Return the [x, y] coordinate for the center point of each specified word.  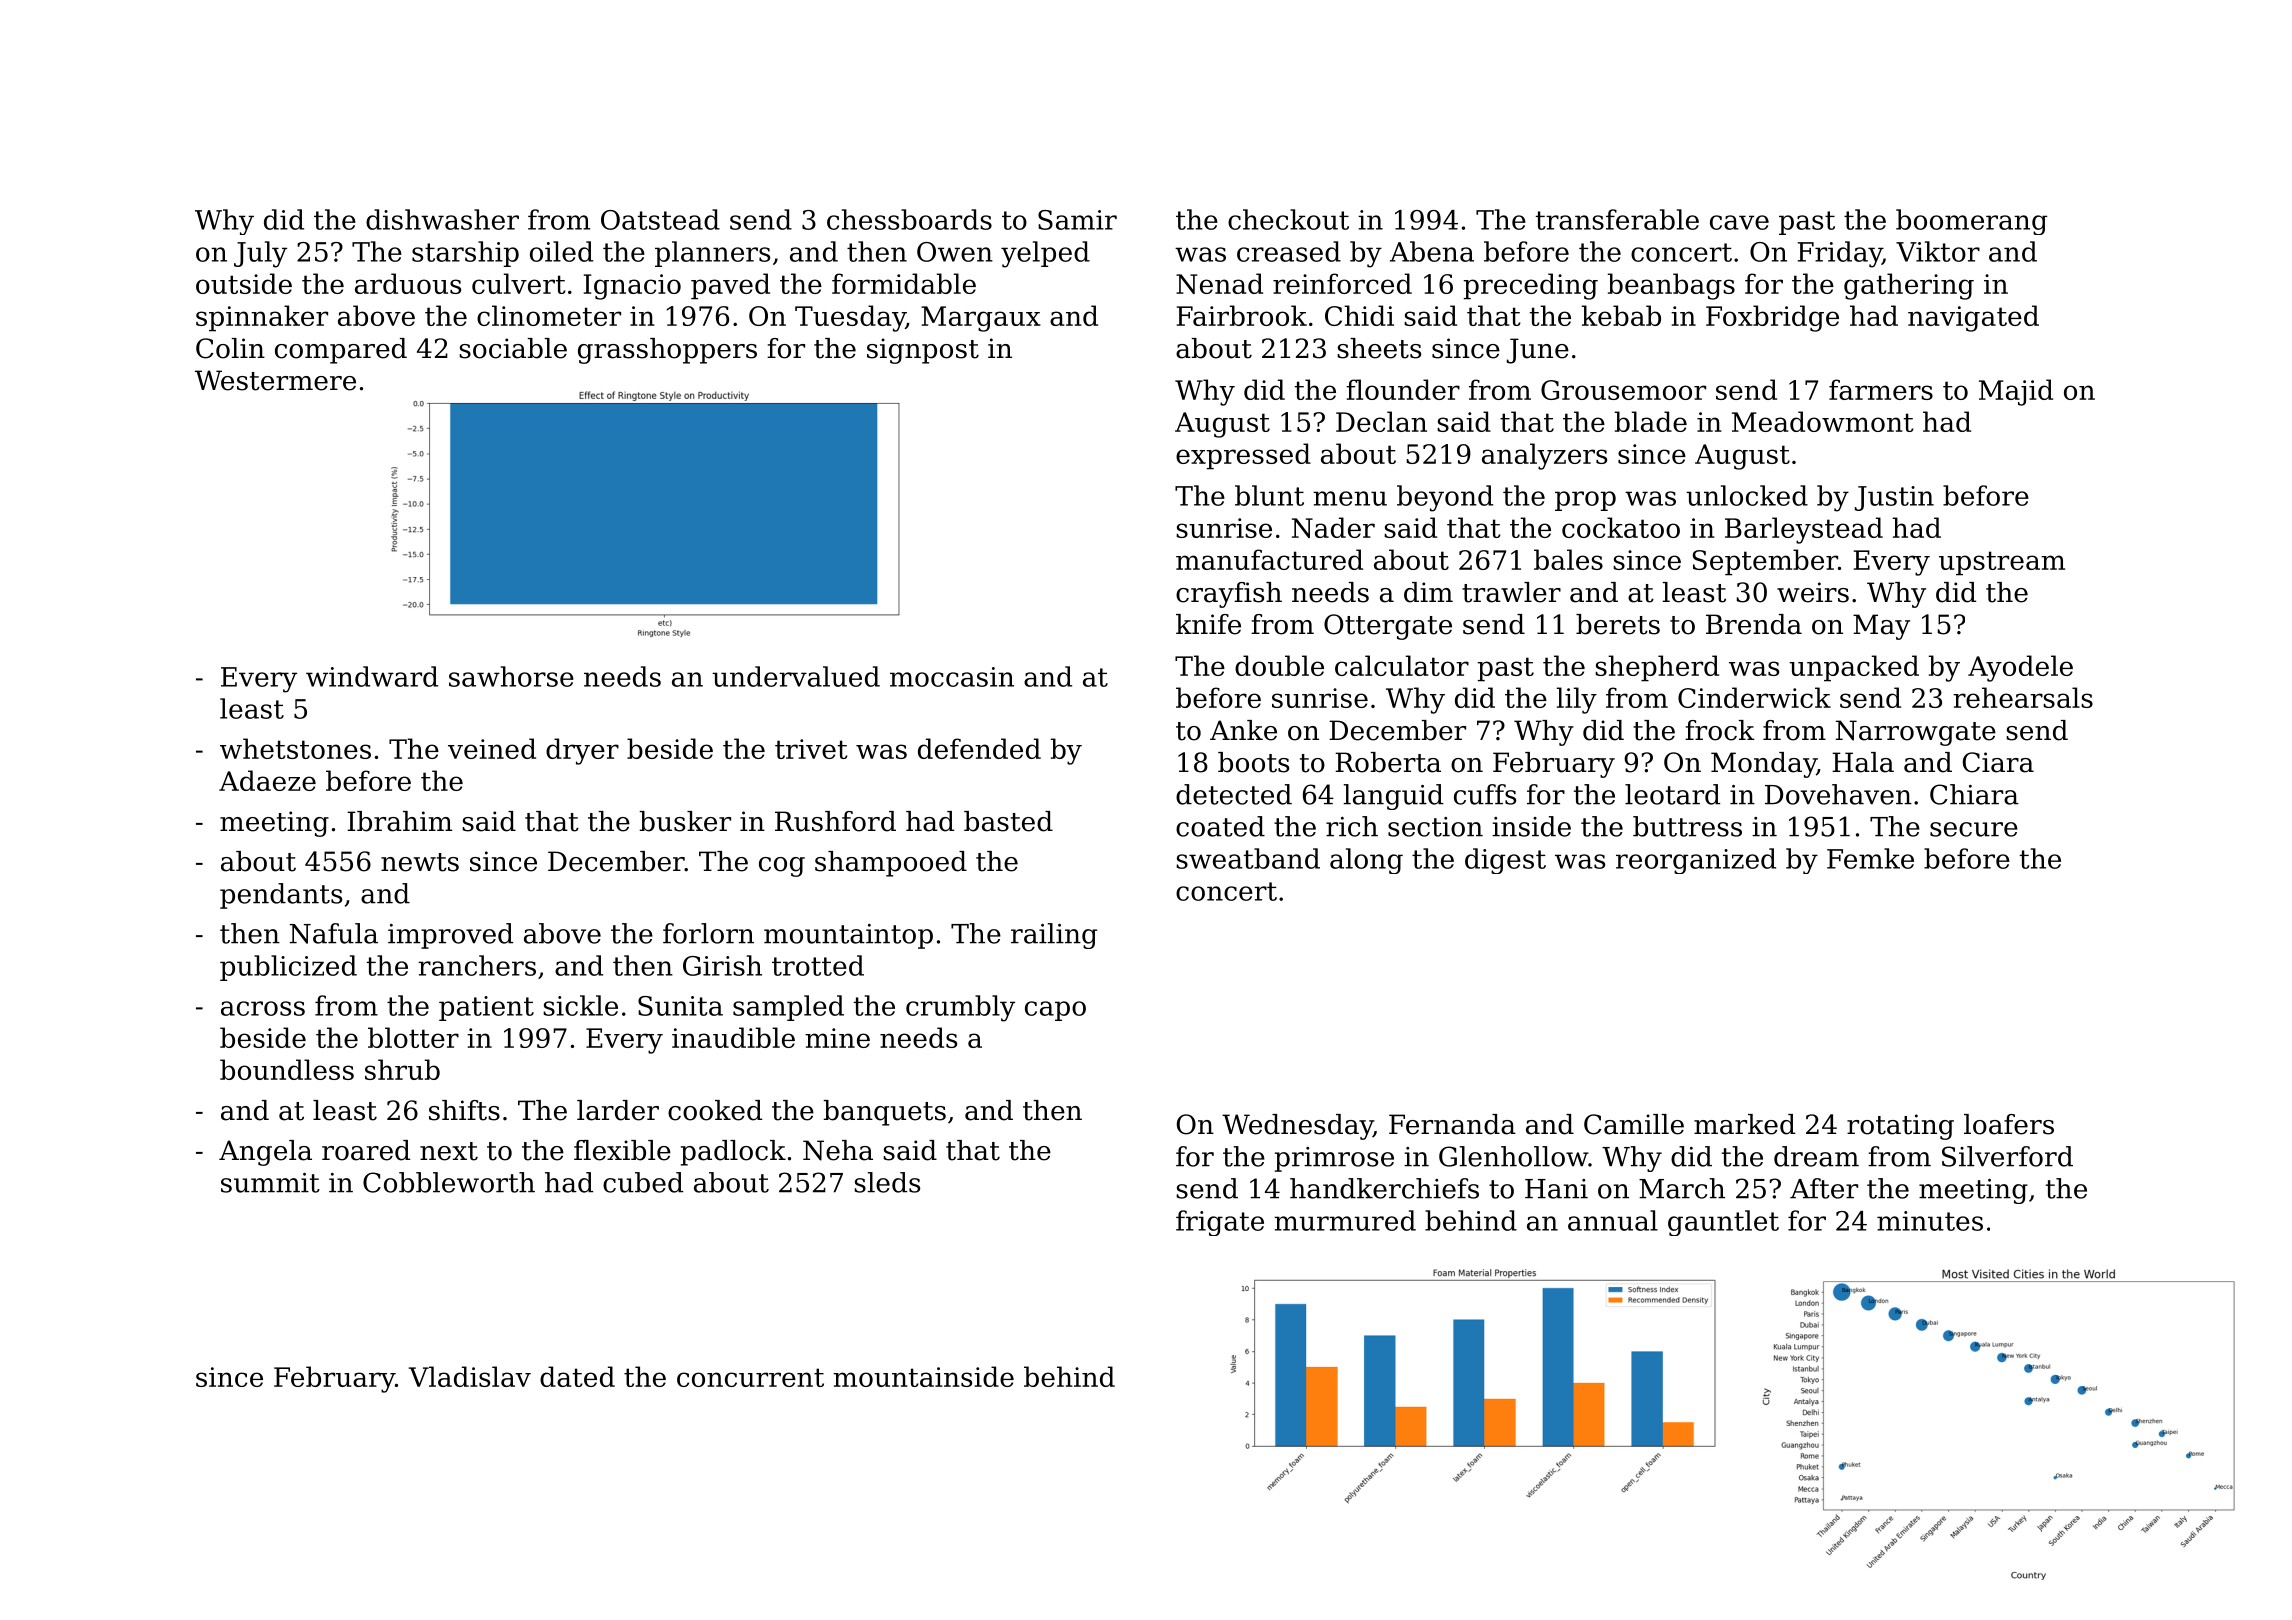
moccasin [952, 677]
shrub [402, 1069]
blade [1651, 421]
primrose [1334, 1159]
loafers [2009, 1124]
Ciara [1998, 762]
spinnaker [262, 318]
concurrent [750, 1377]
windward [372, 676]
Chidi [1359, 315]
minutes [1930, 1221]
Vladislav [470, 1376]
